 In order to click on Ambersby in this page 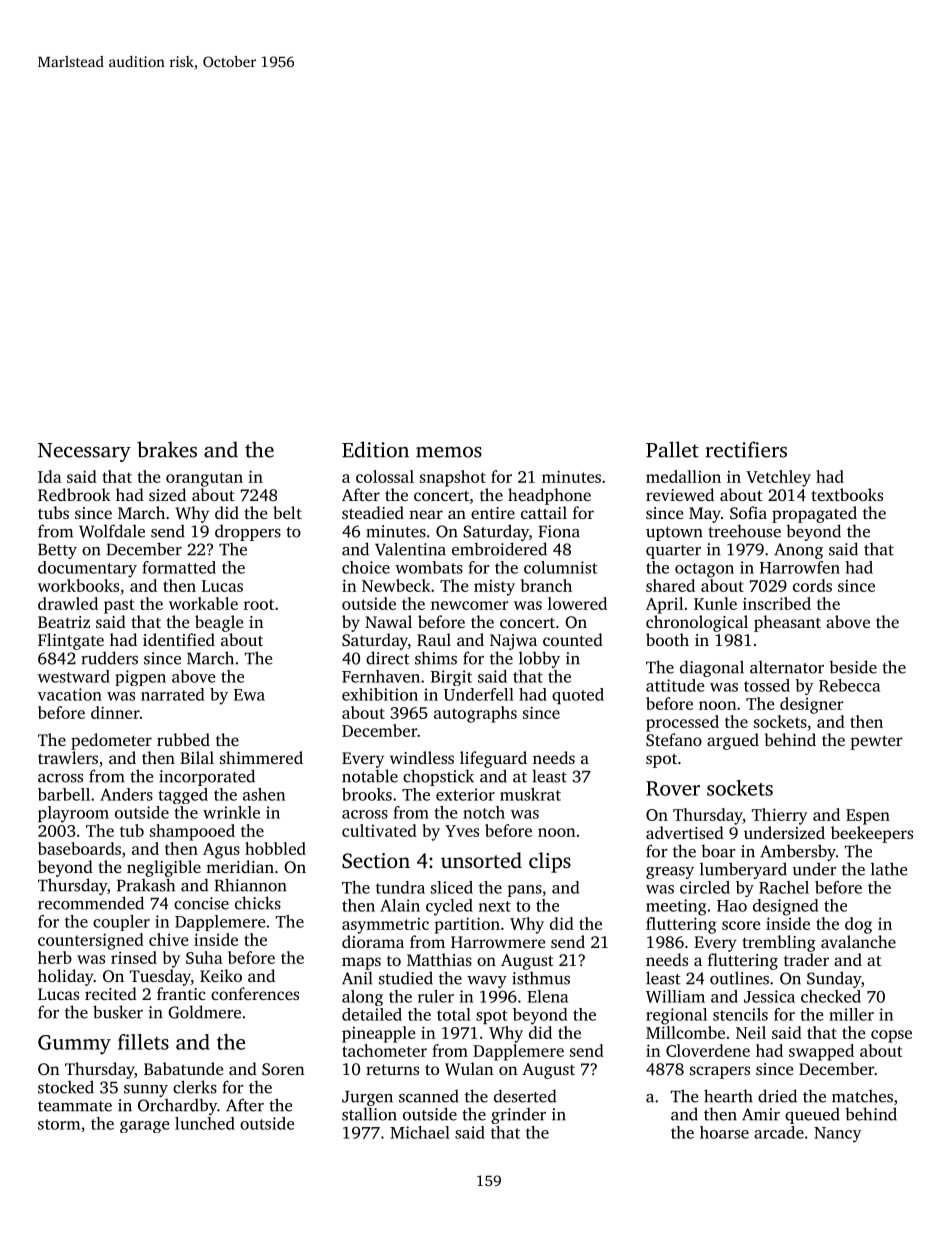, I will do `click(798, 852)`.
